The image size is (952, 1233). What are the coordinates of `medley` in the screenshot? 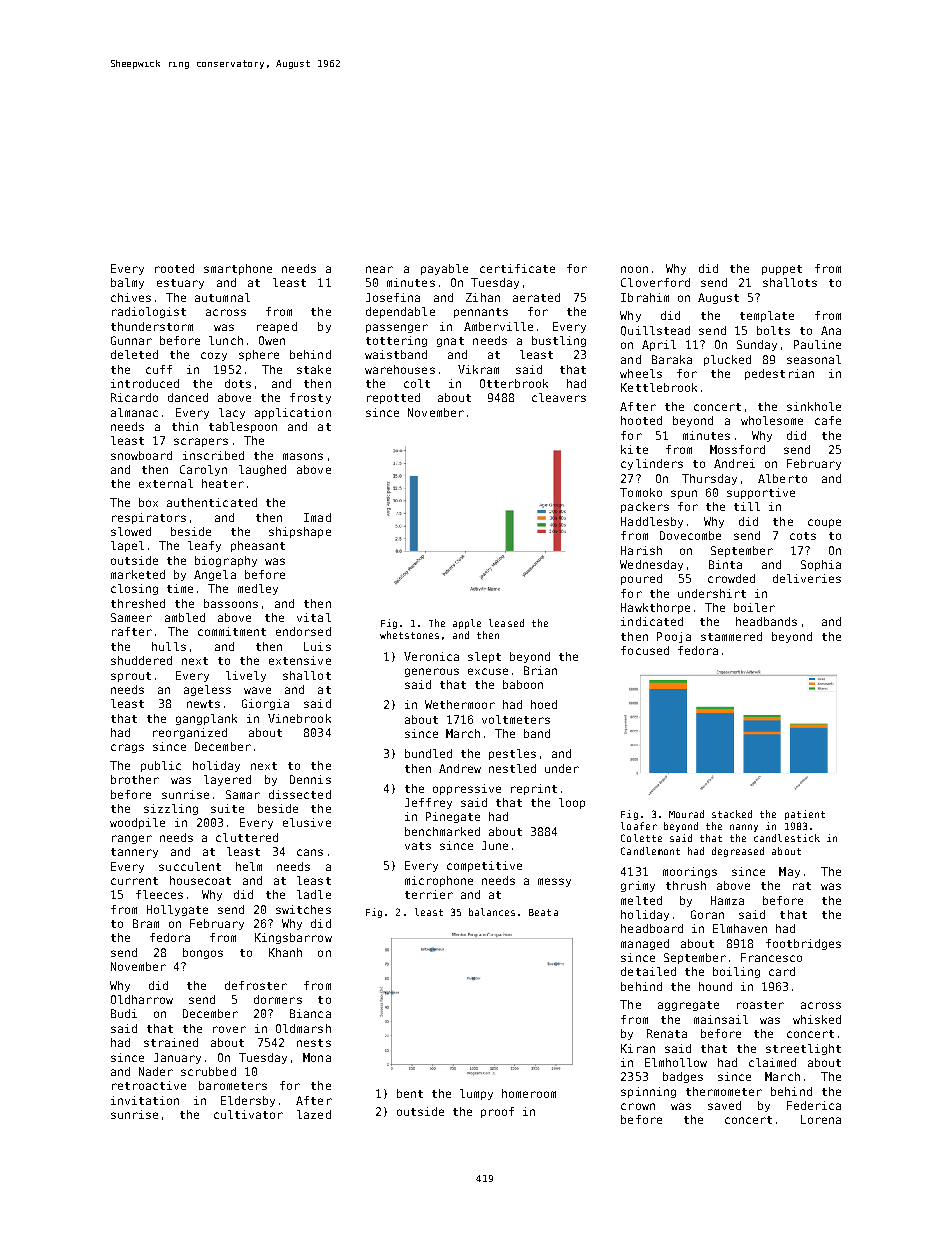 It's located at (258, 589).
